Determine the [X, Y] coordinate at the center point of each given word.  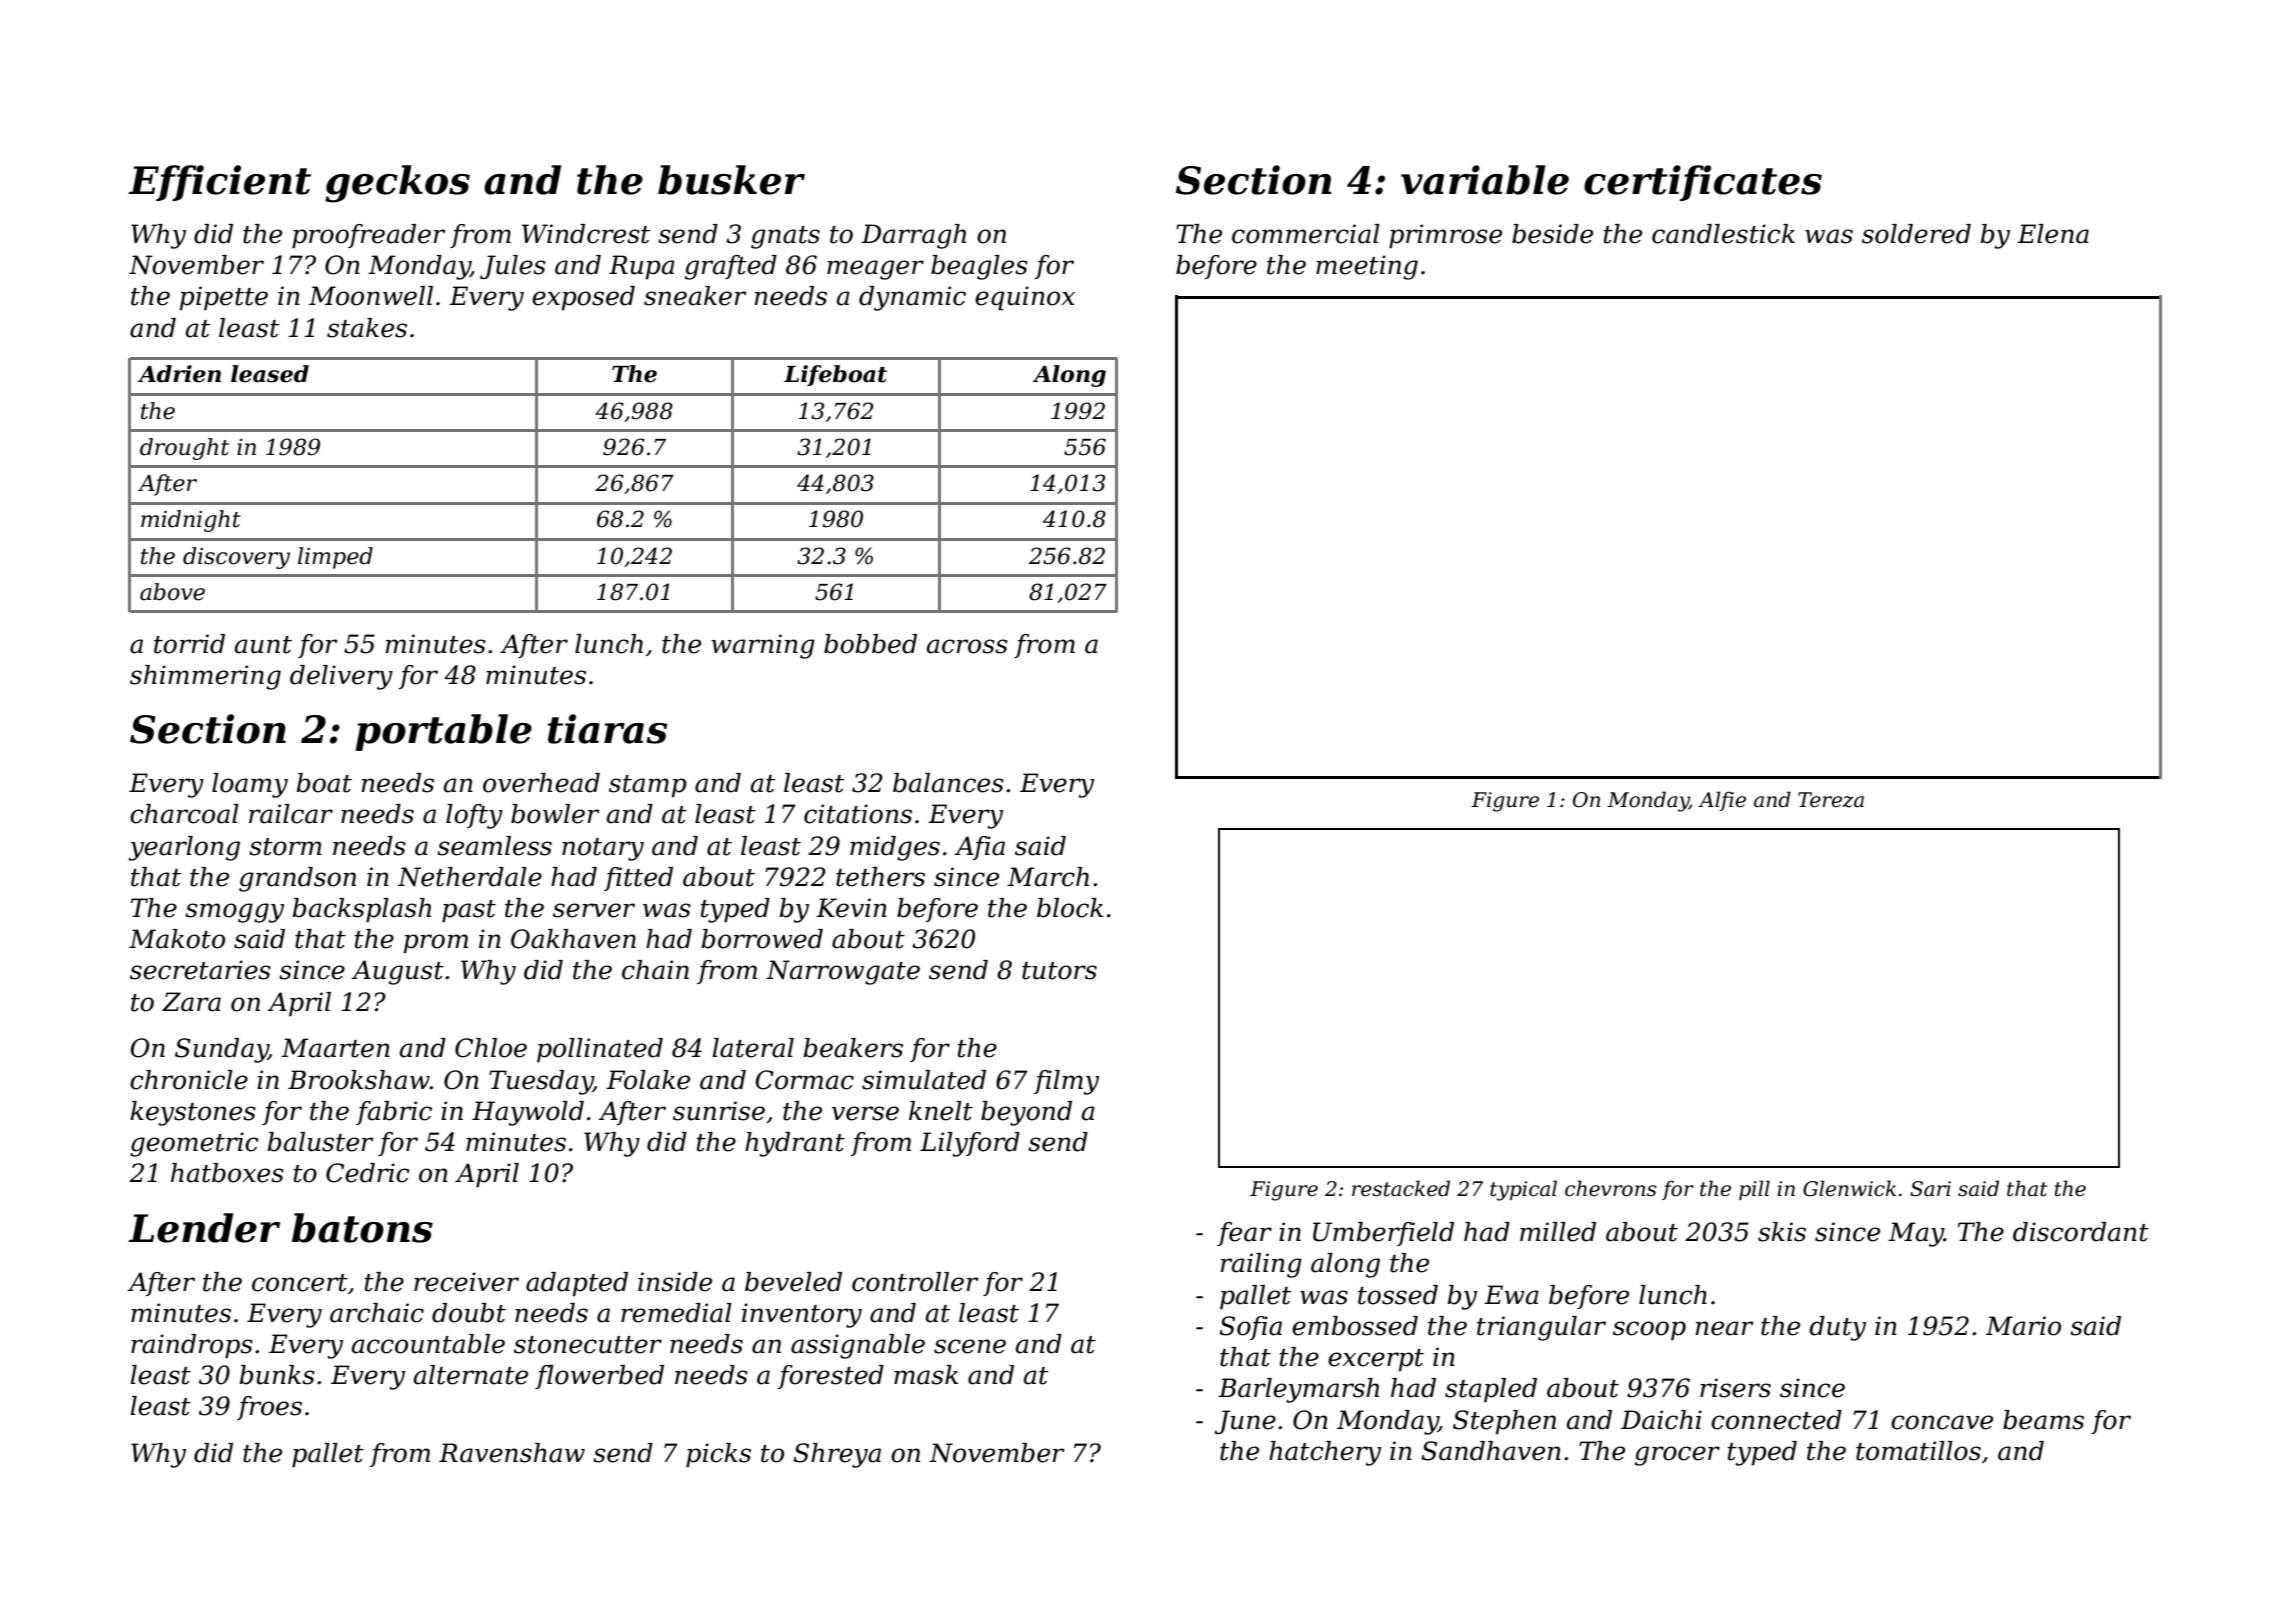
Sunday [221, 1050]
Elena [2053, 234]
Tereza [1831, 800]
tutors [1059, 971]
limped [335, 558]
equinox [1025, 298]
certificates [1703, 183]
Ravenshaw [512, 1453]
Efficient [220, 183]
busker [731, 180]
